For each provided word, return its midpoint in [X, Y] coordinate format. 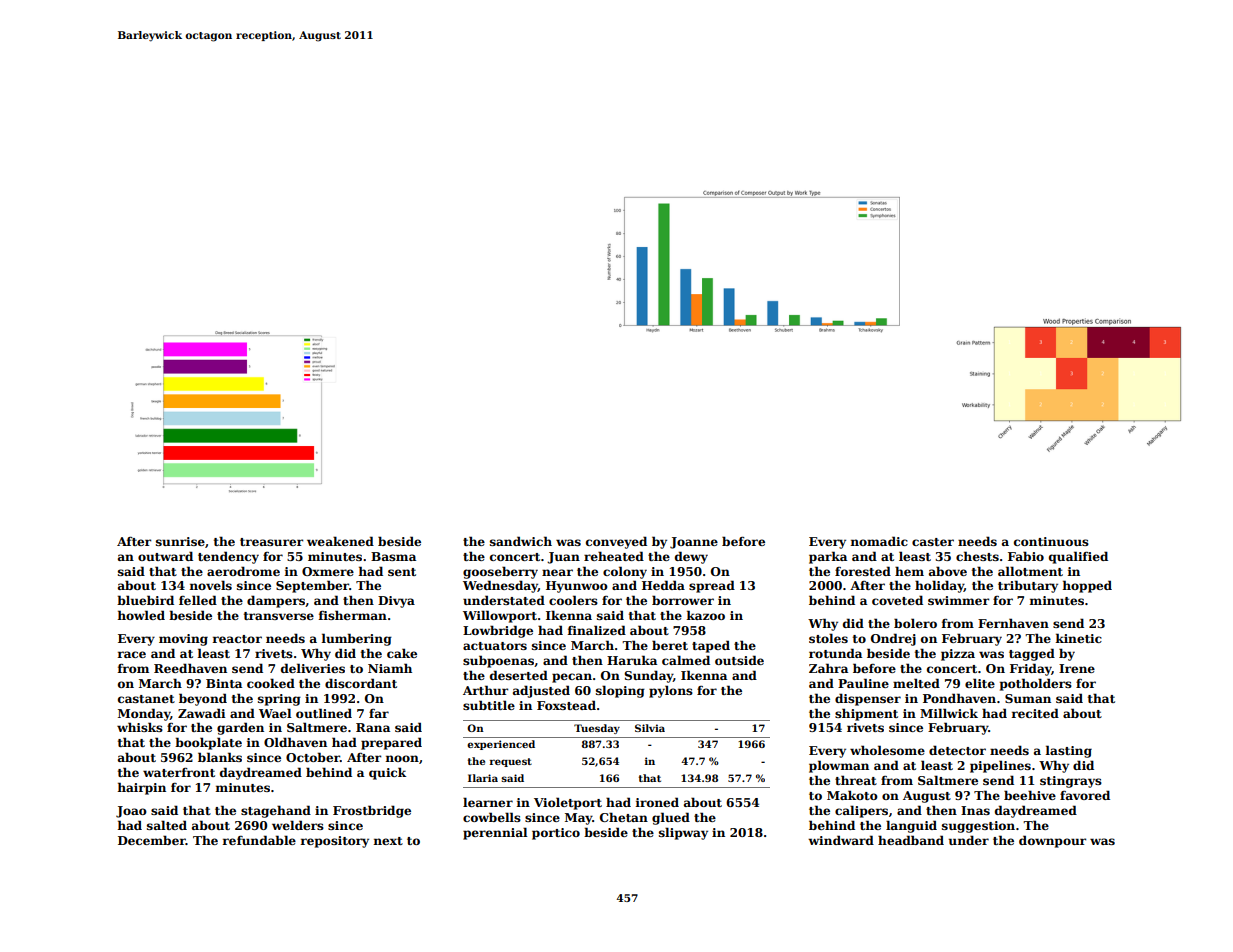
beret [670, 645]
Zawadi [202, 713]
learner [488, 802]
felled [198, 600]
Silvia [650, 728]
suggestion [978, 827]
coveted [897, 600]
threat [856, 780]
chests [977, 556]
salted [167, 825]
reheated [614, 556]
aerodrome [243, 571]
